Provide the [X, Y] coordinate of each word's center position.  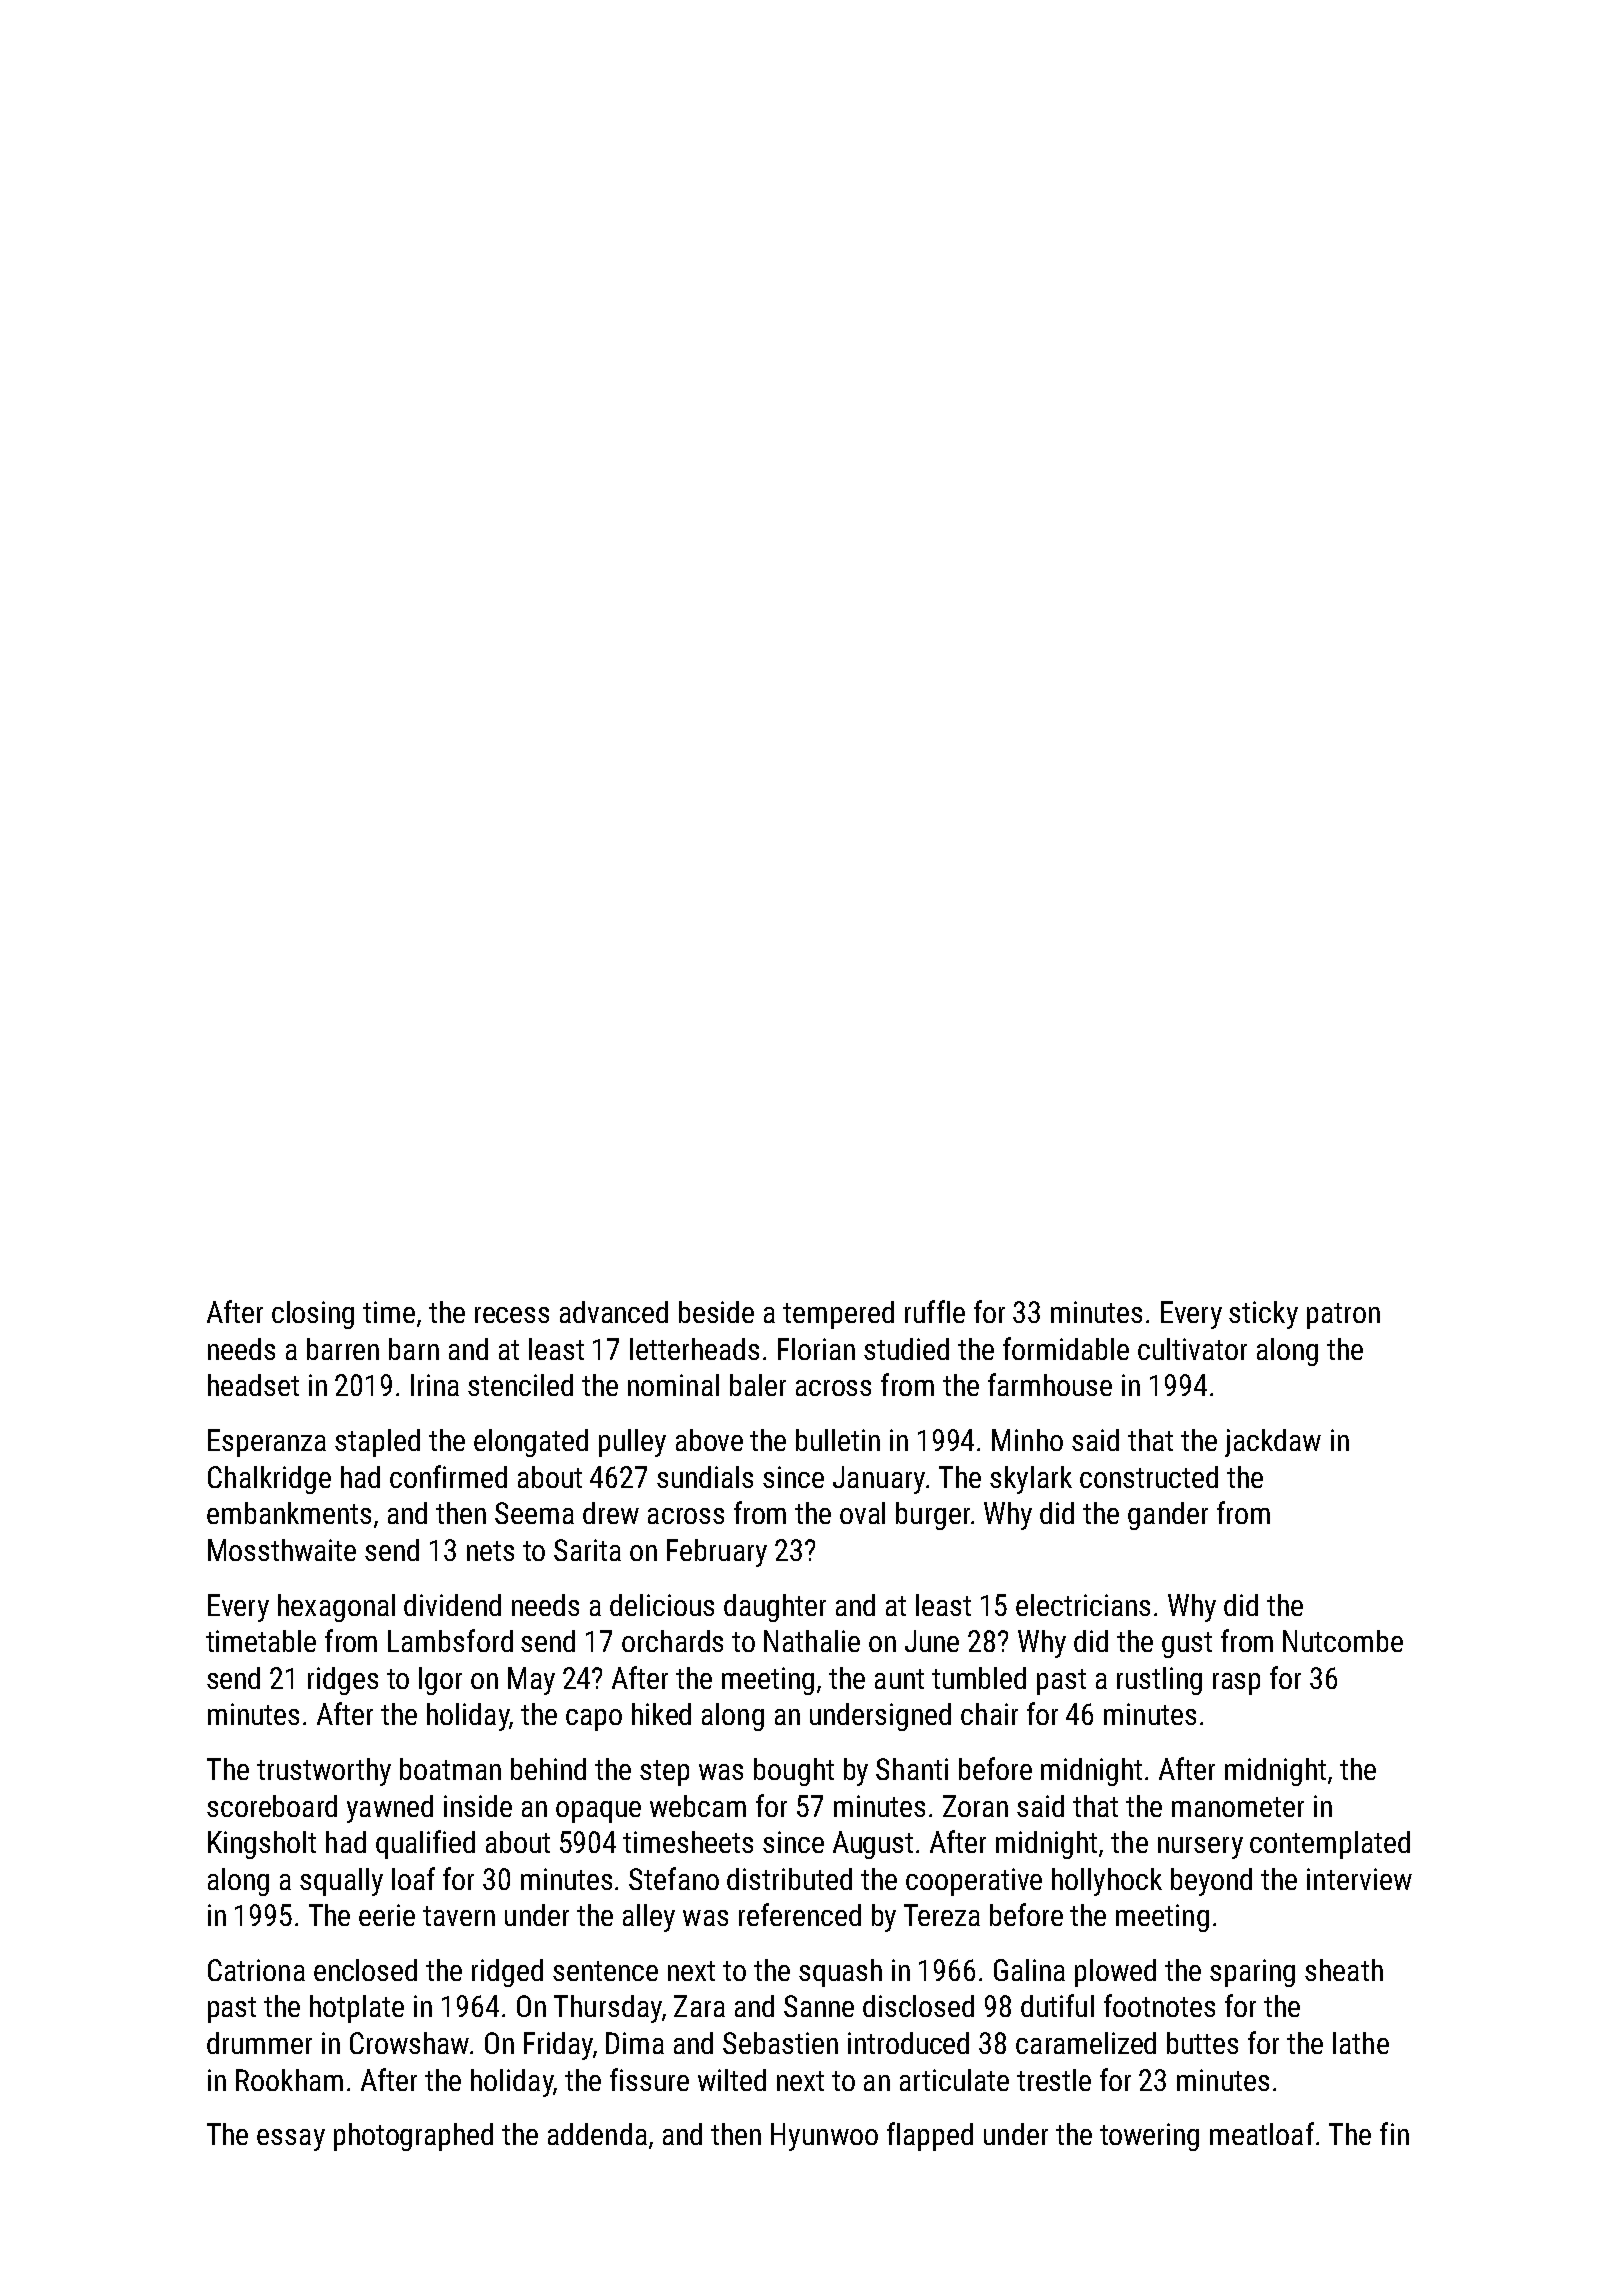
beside [716, 1312]
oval [862, 1513]
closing [313, 1315]
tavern [459, 1916]
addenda [597, 2134]
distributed [789, 1879]
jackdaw [1273, 1443]
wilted [732, 2080]
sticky [1263, 1315]
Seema [534, 1513]
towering [1149, 2137]
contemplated [1330, 1845]
